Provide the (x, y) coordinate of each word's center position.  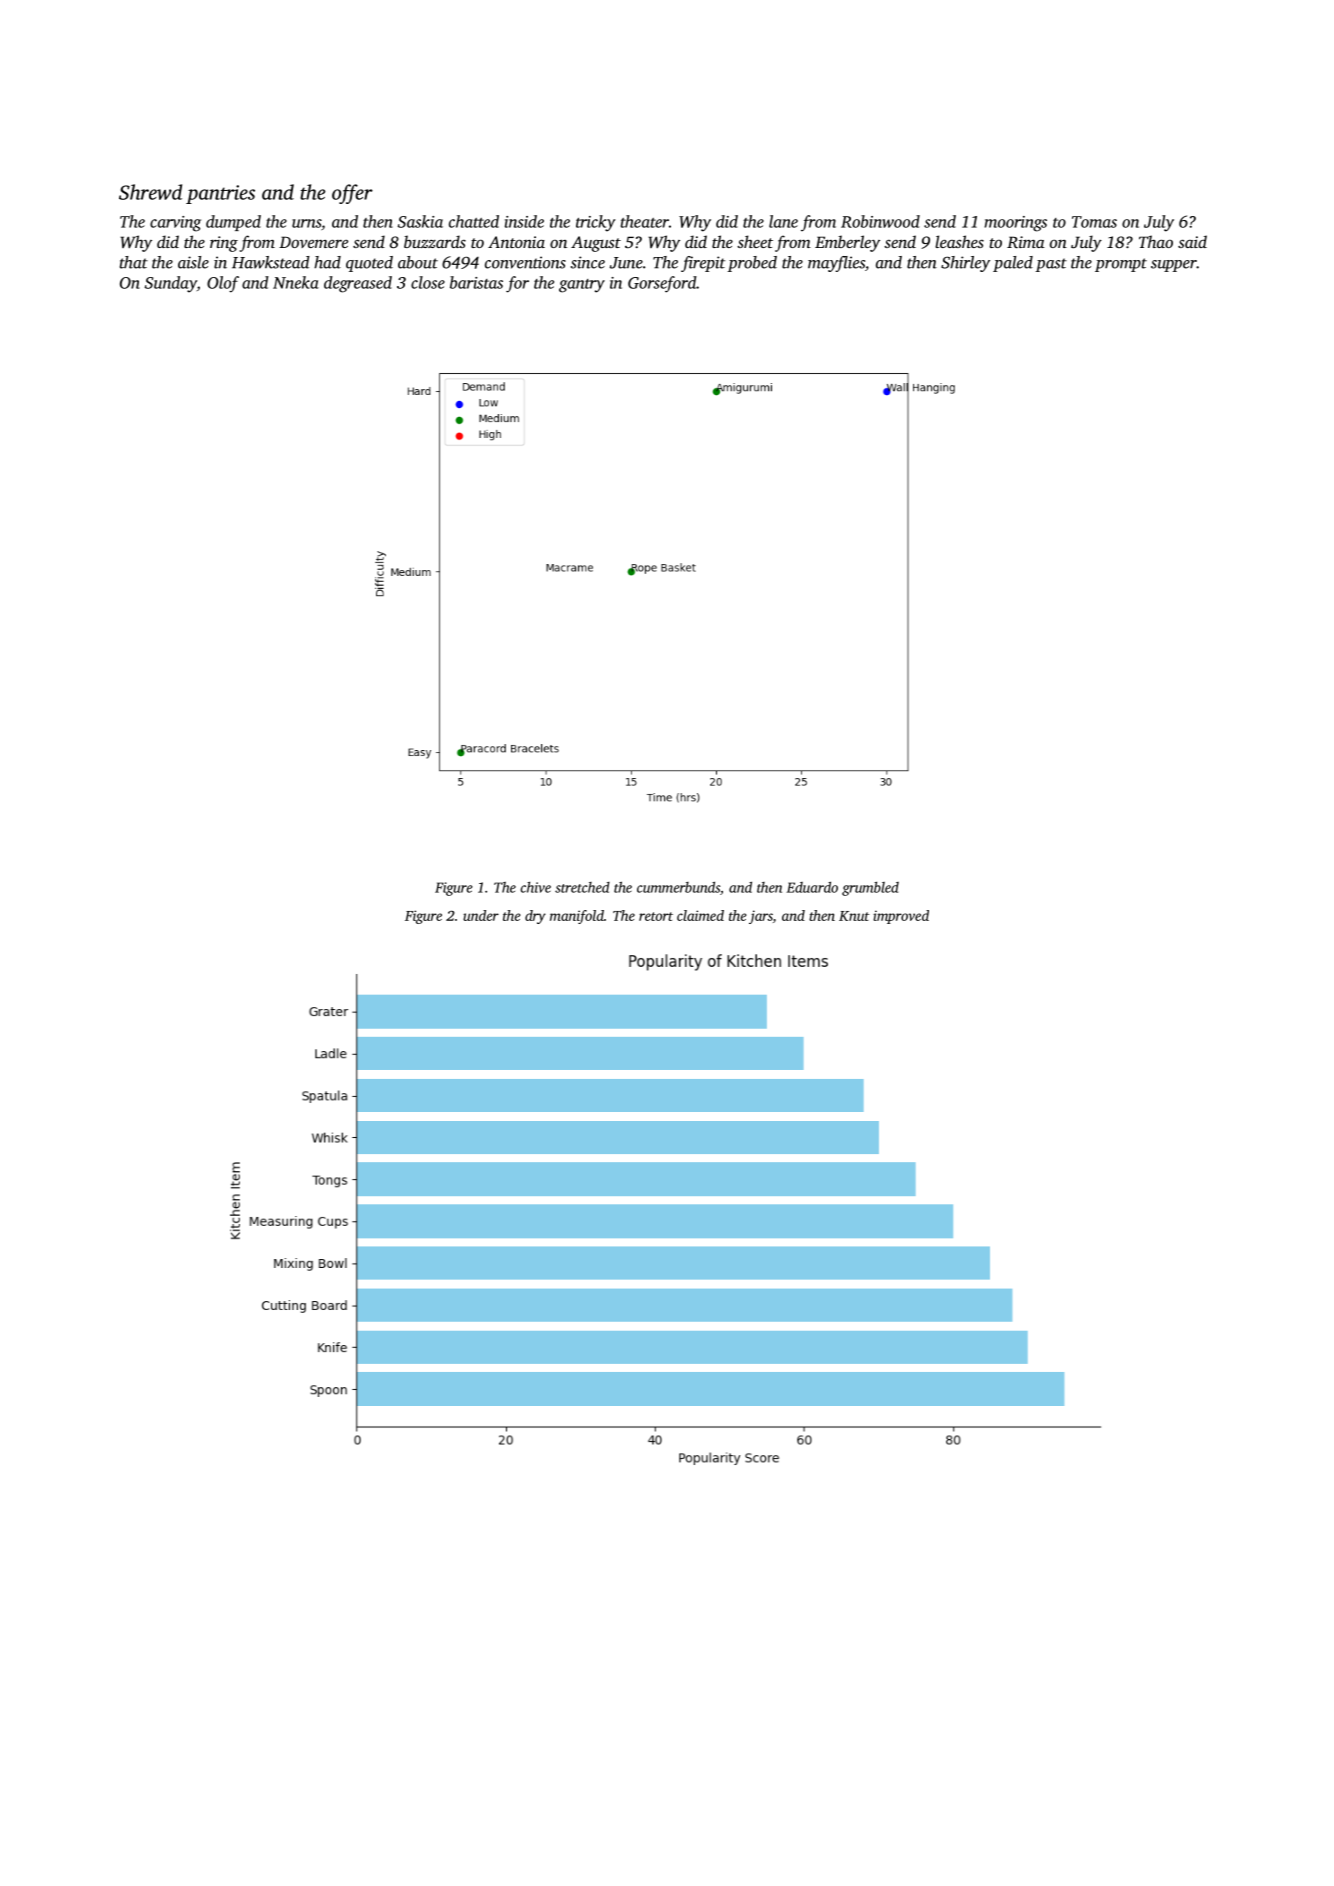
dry (535, 917)
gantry (582, 286)
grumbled (870, 889)
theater (645, 221)
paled (1013, 264)
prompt (1121, 265)
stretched (582, 887)
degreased (358, 284)
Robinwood (880, 221)
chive (536, 887)
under (481, 915)
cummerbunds (678, 887)
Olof (223, 284)
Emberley (847, 243)
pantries (220, 194)
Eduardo (812, 887)
